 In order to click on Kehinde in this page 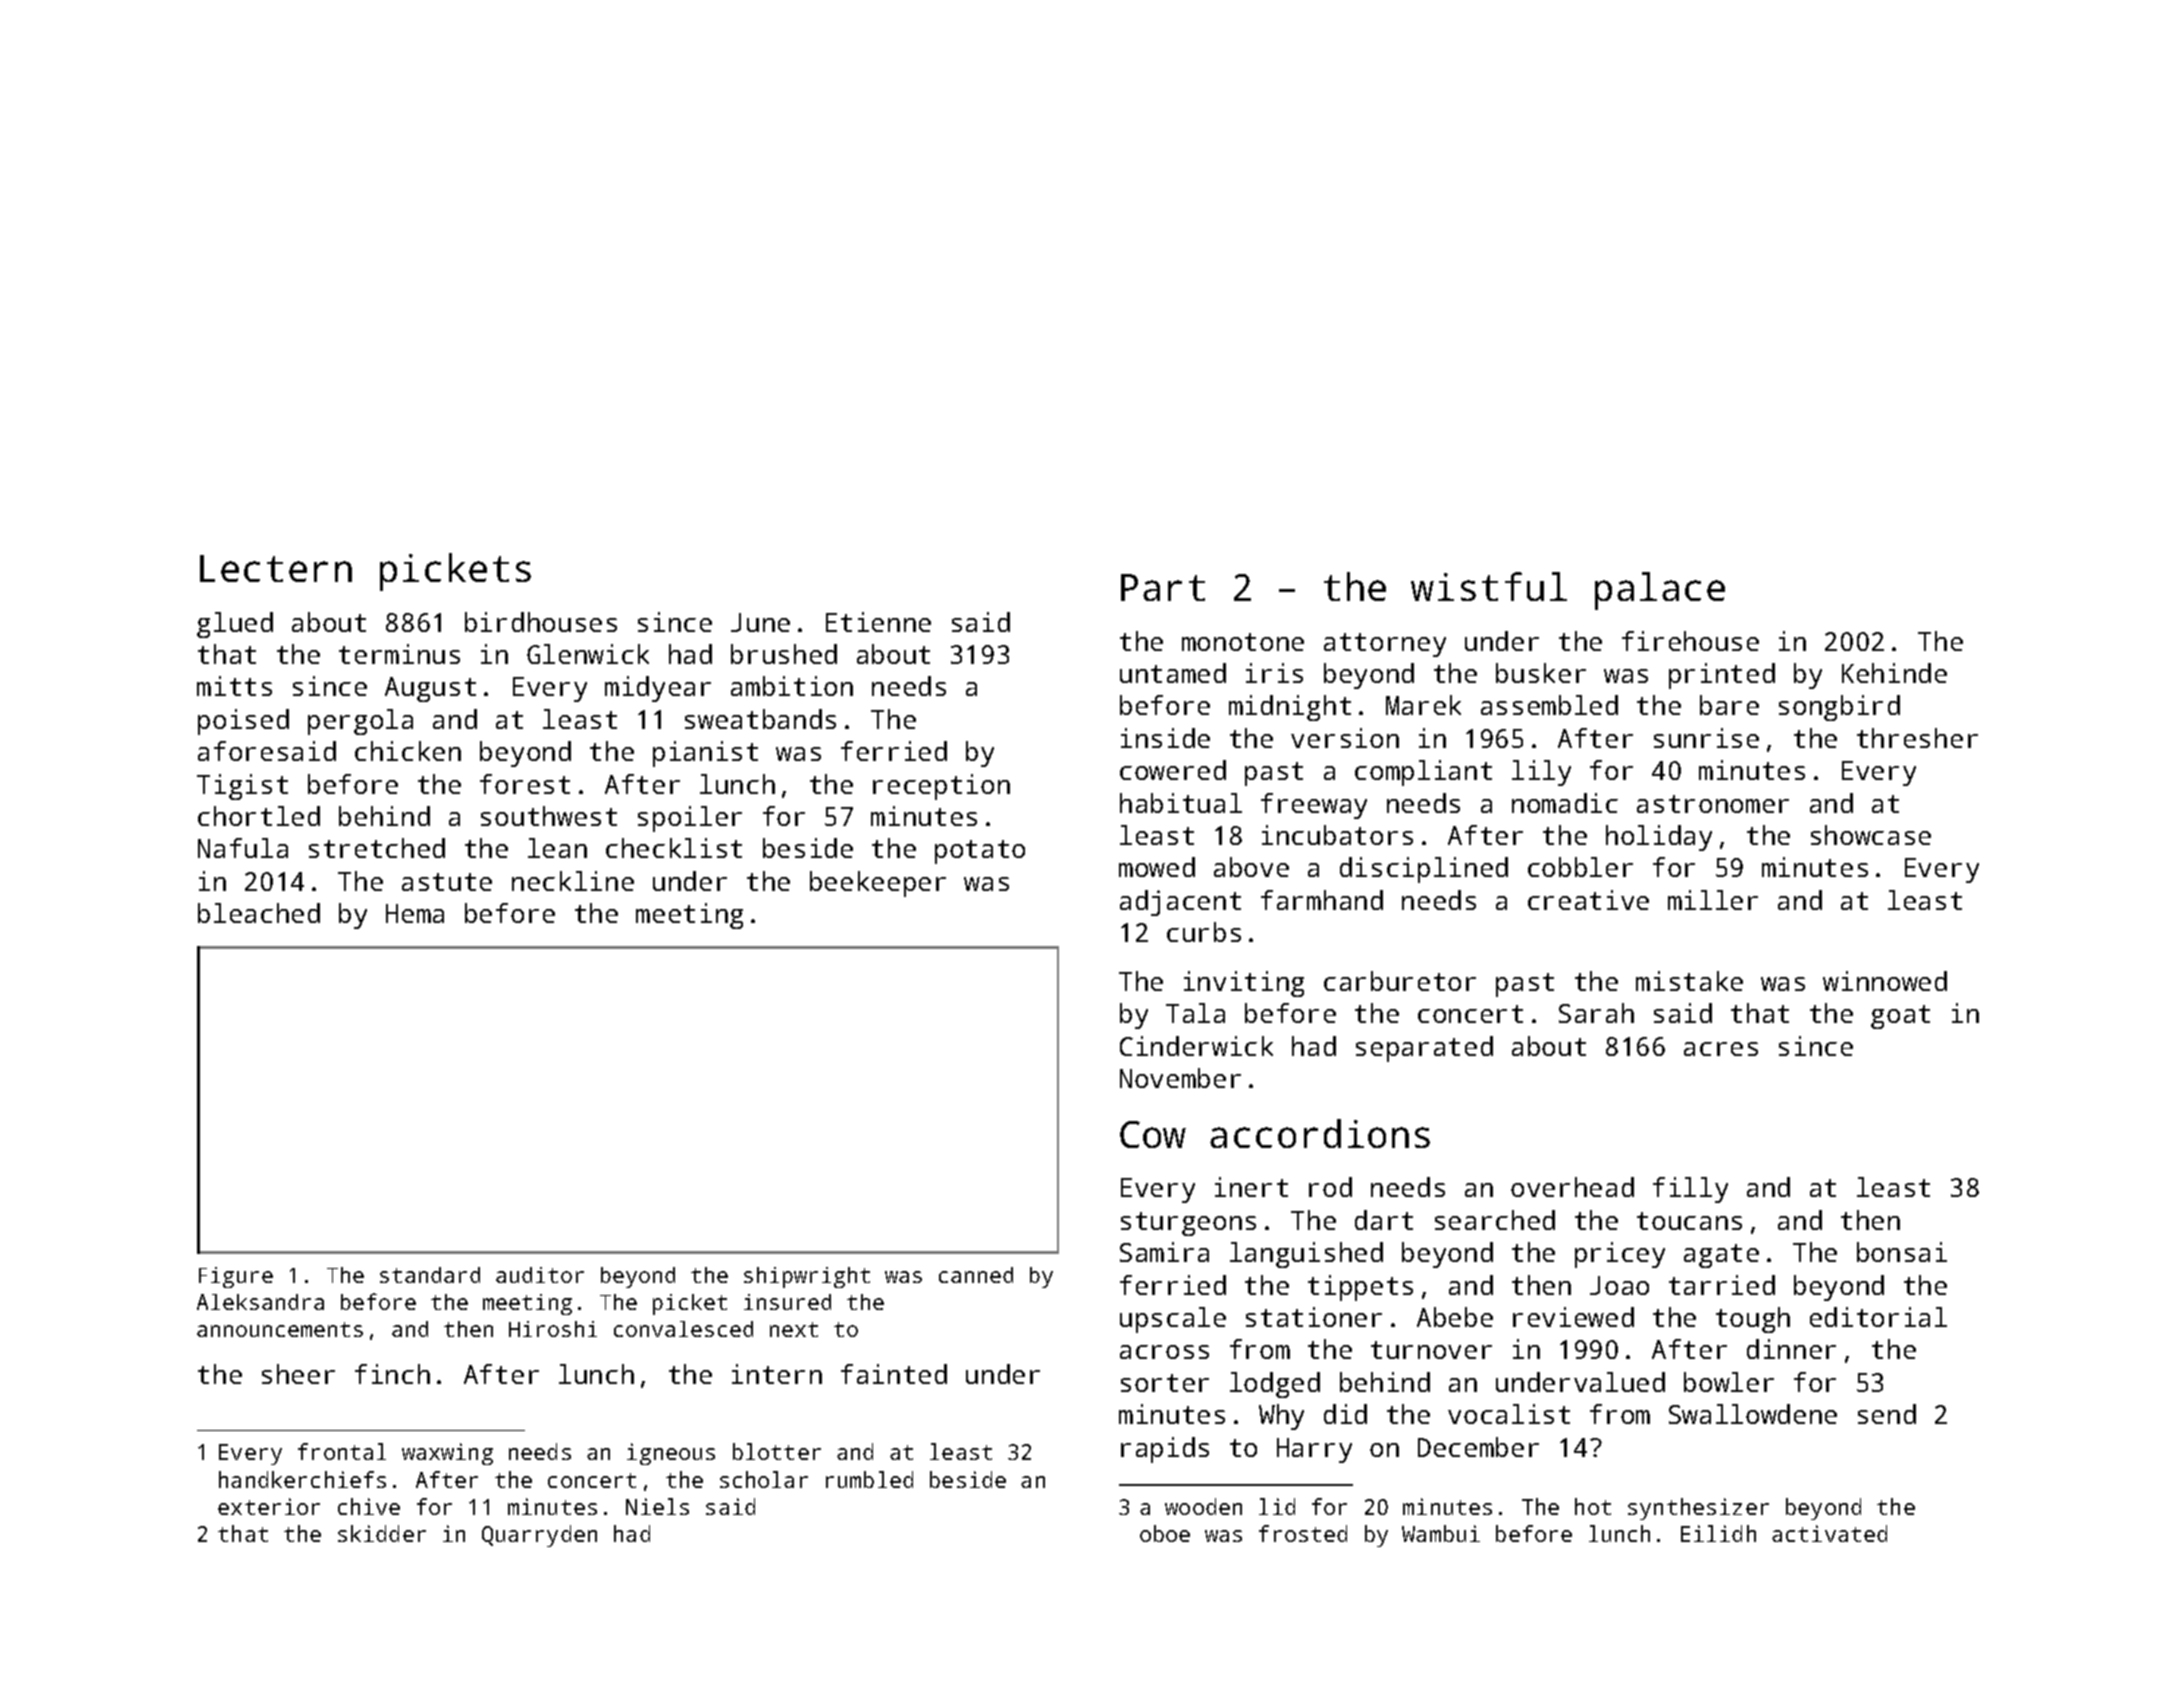, I will do `click(1894, 673)`.
